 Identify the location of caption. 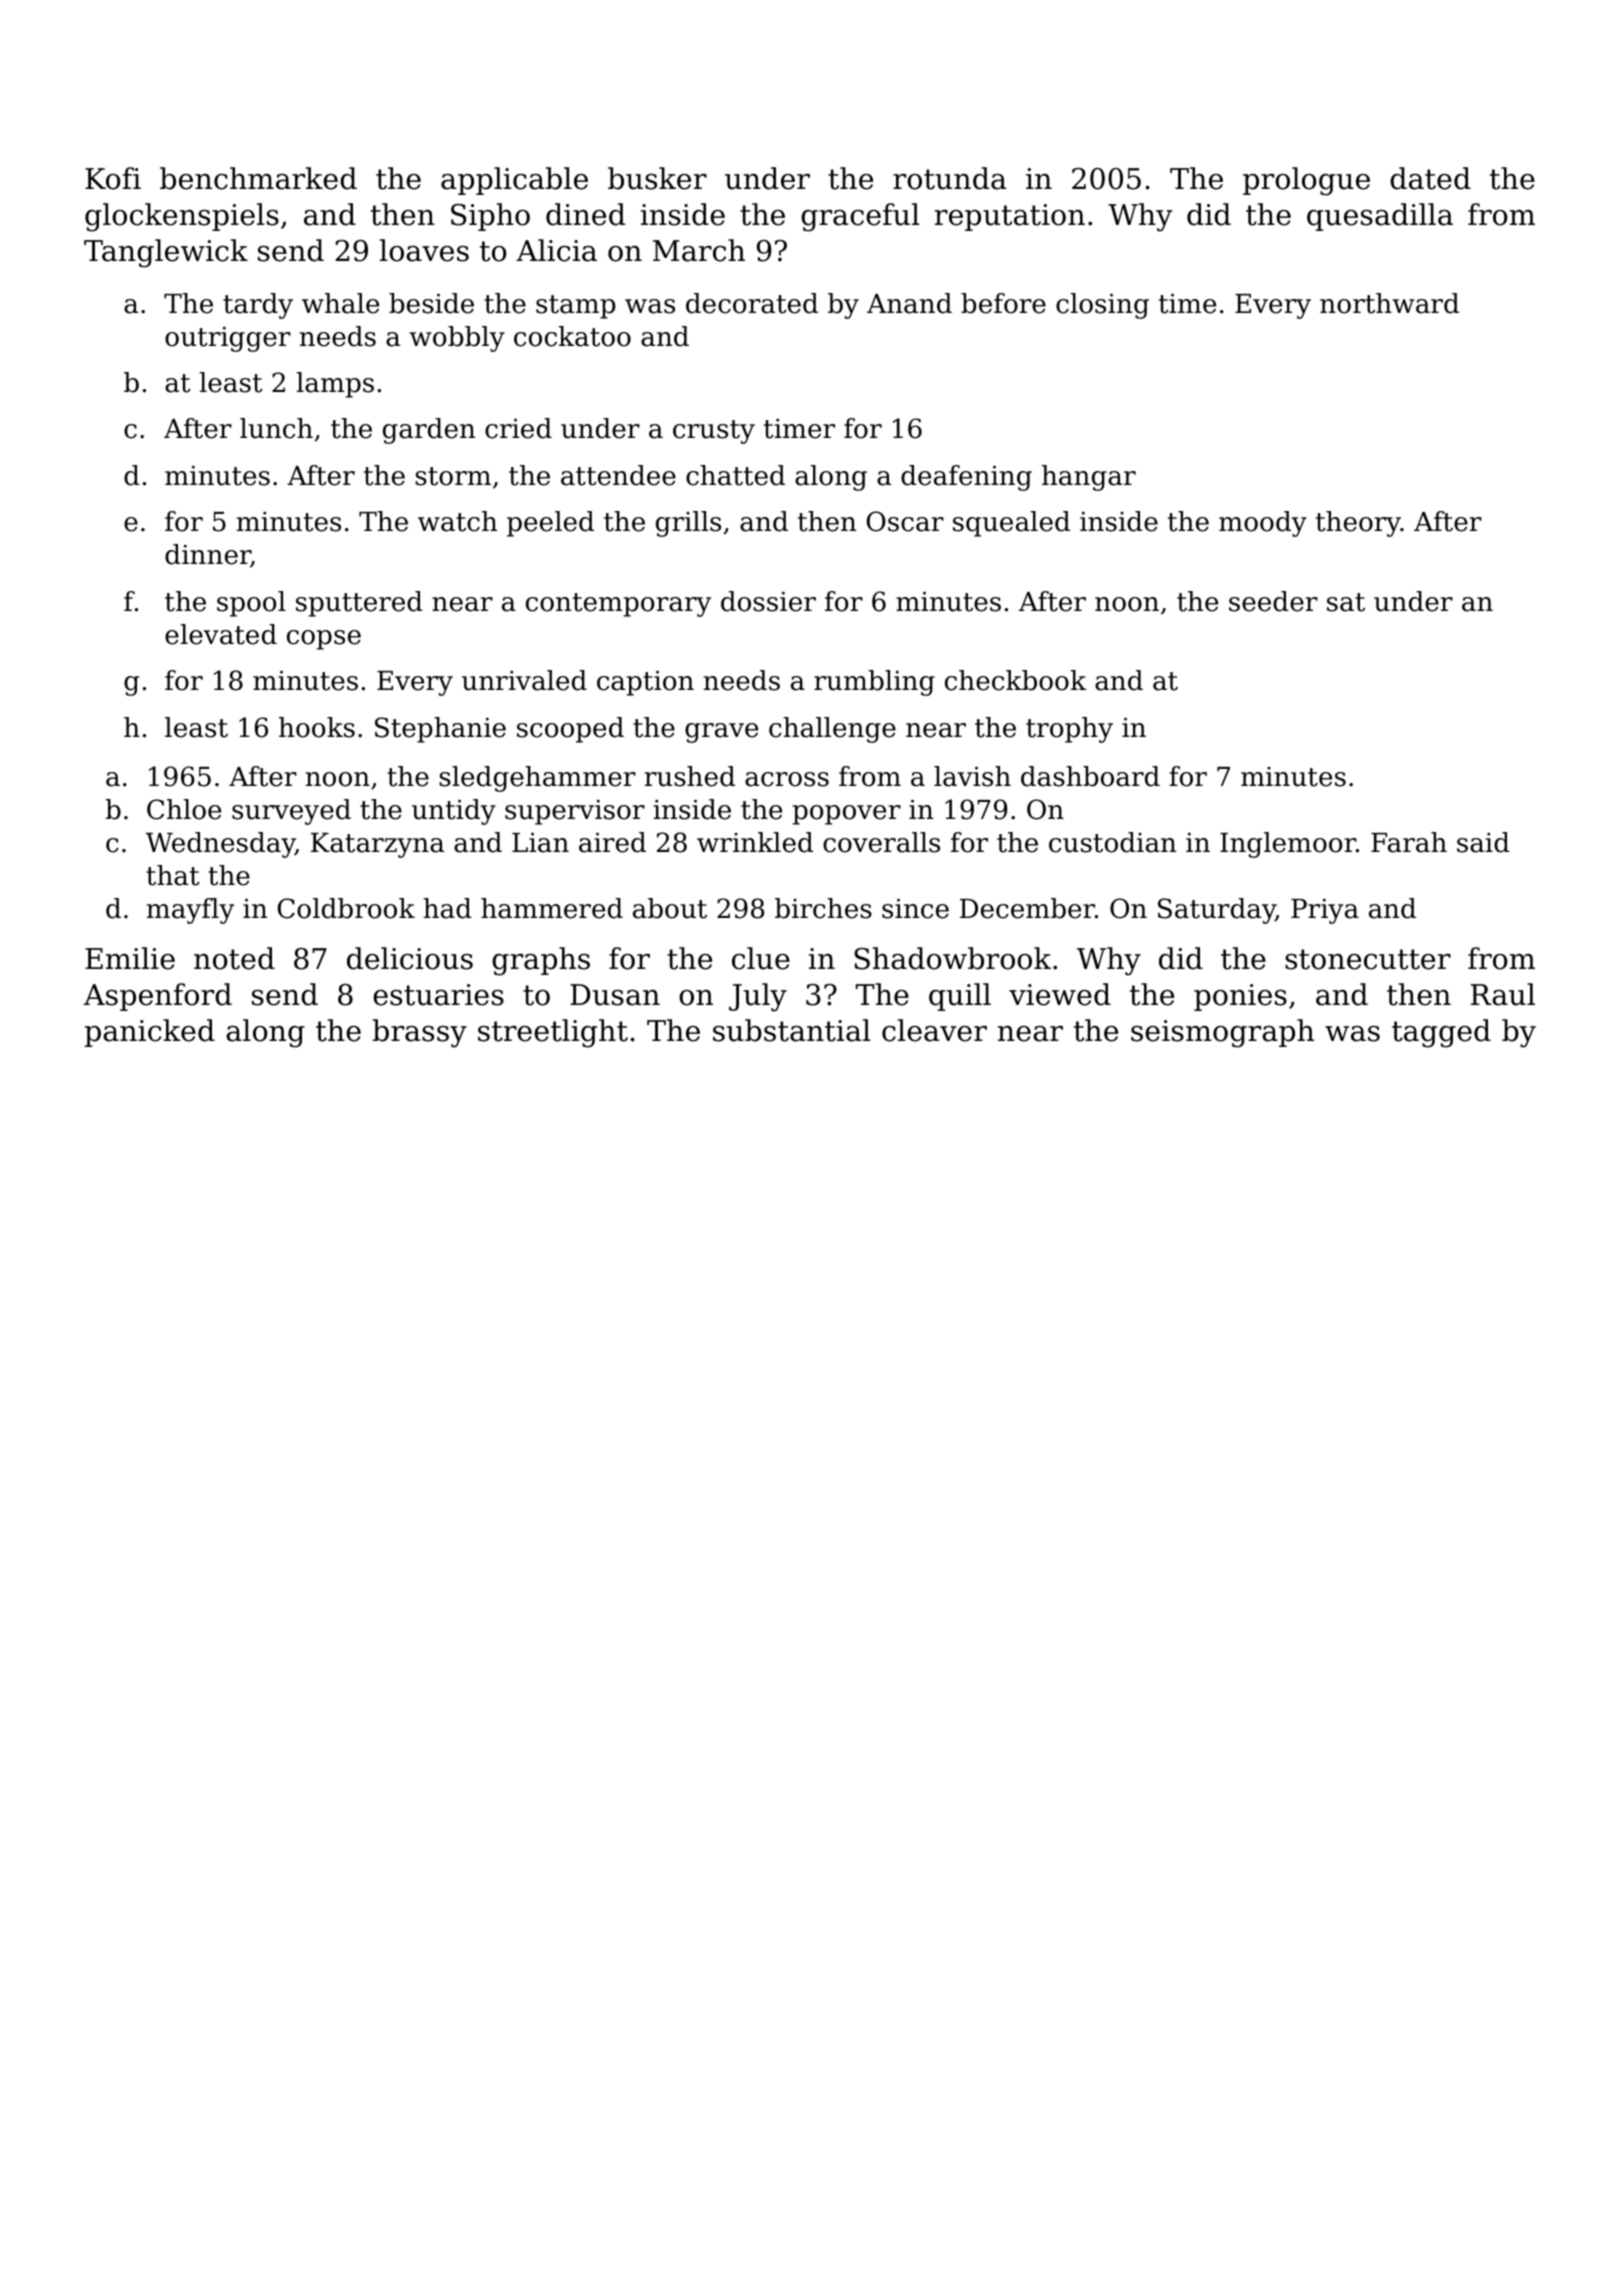
(645, 683).
